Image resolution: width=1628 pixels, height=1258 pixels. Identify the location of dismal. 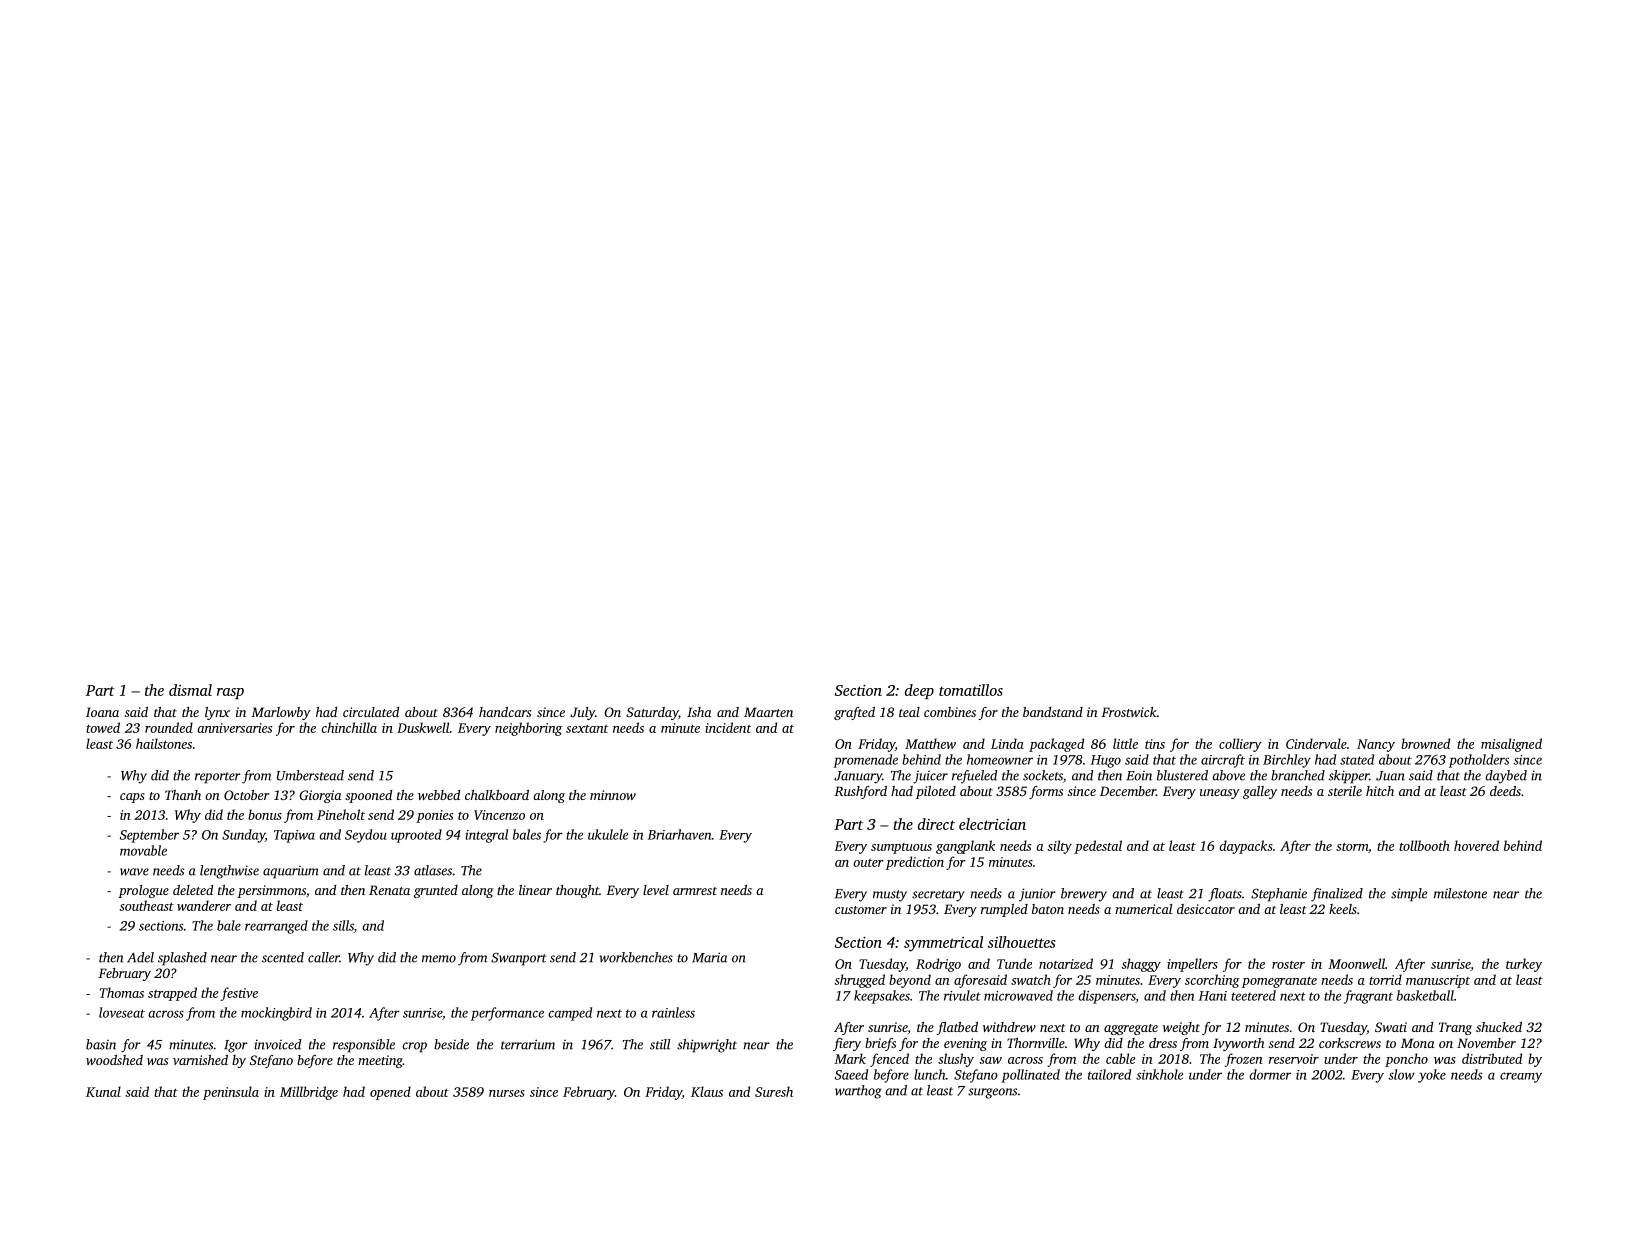
(190, 690).
